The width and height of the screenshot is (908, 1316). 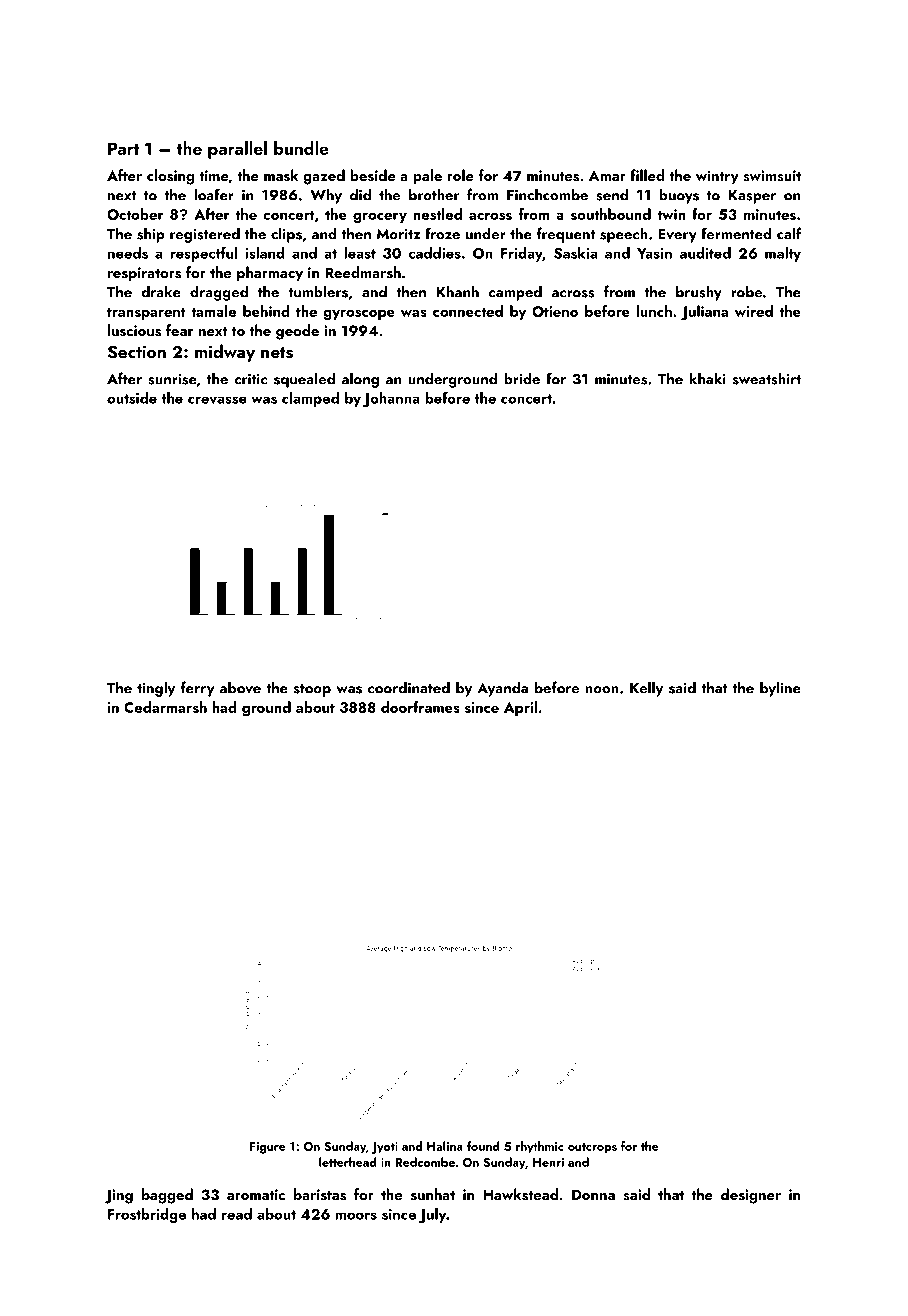 I want to click on doorframes, so click(x=420, y=707).
